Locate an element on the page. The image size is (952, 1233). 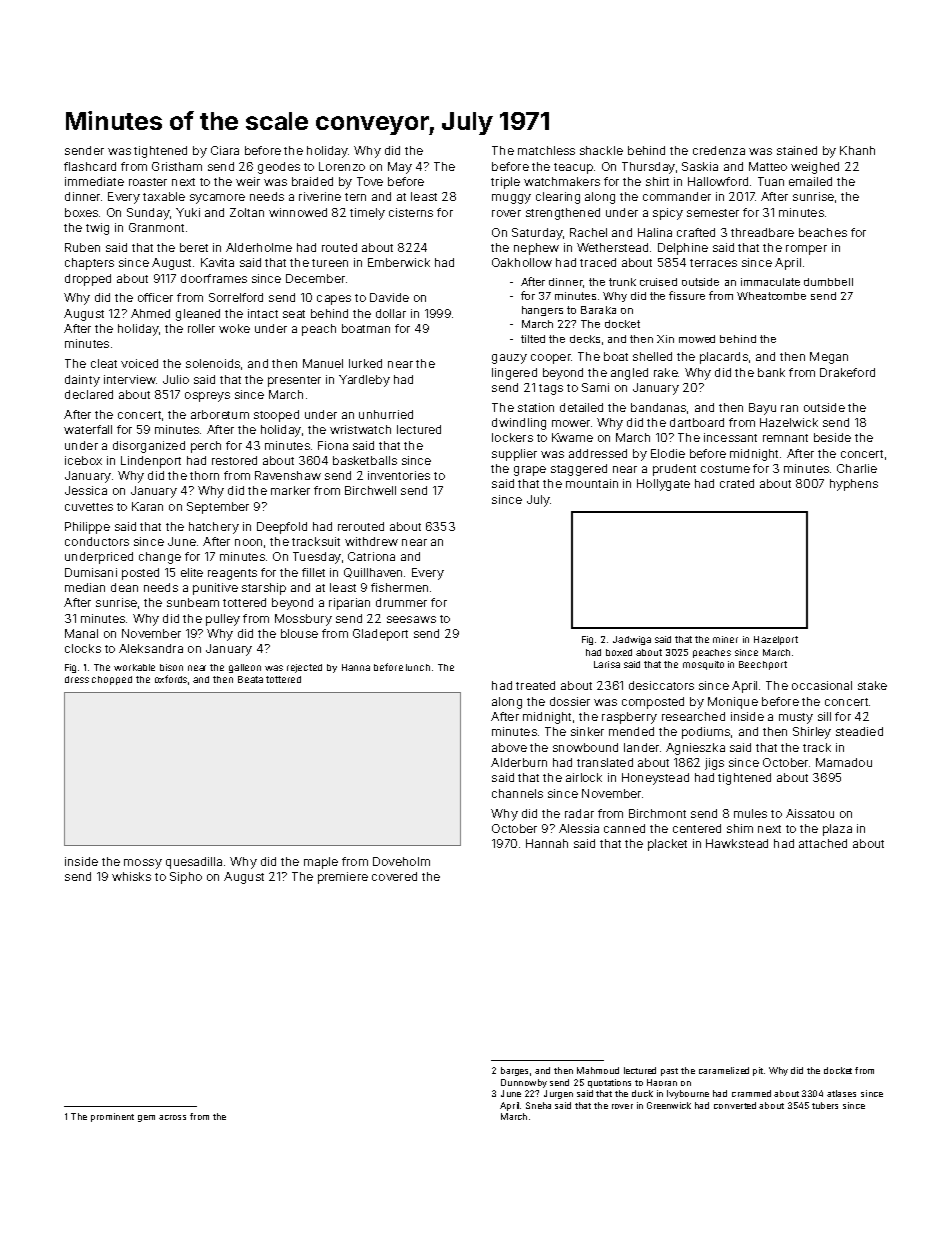
mules is located at coordinates (750, 813).
